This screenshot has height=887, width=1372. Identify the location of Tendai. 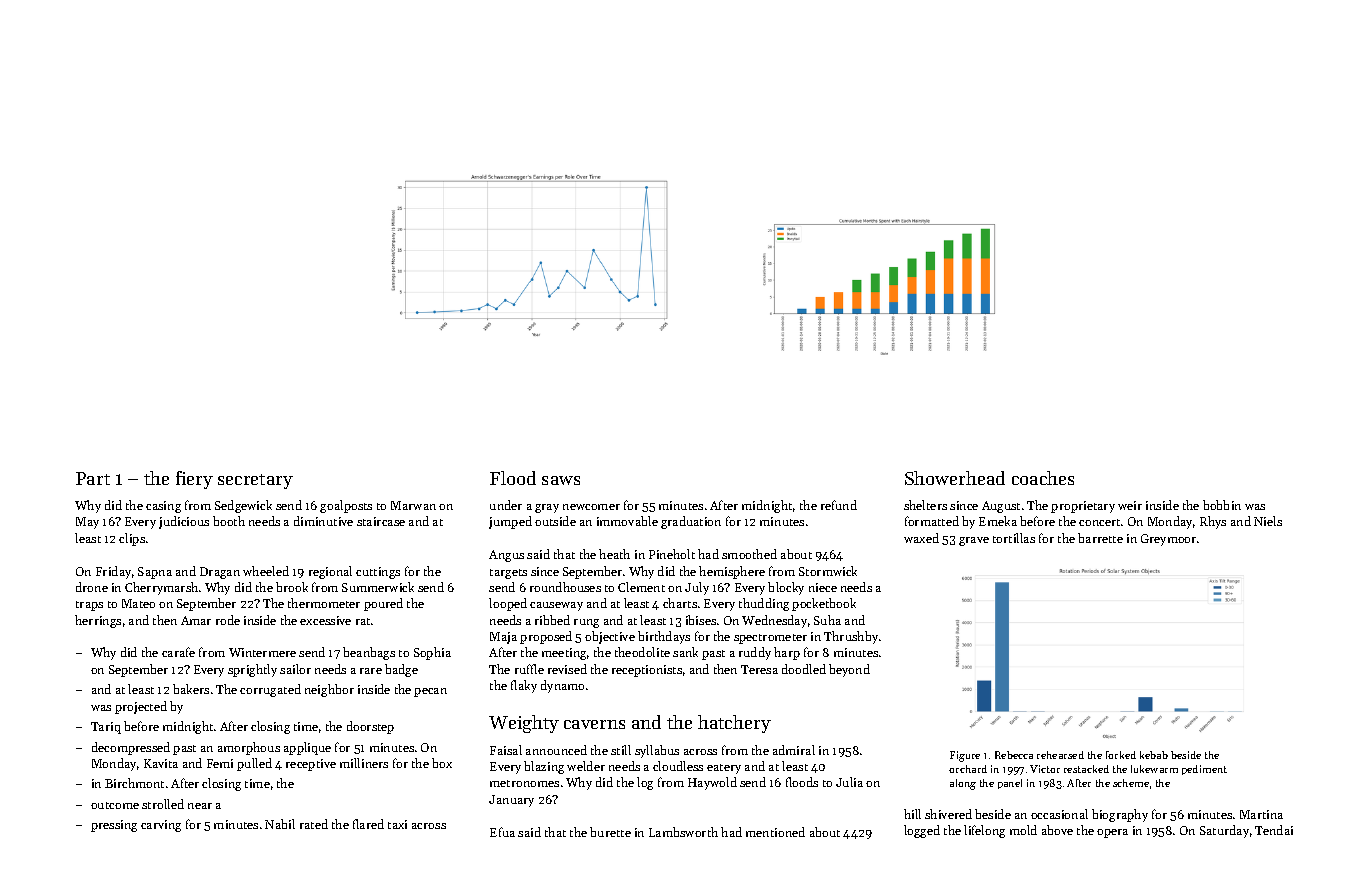
(1274, 830).
